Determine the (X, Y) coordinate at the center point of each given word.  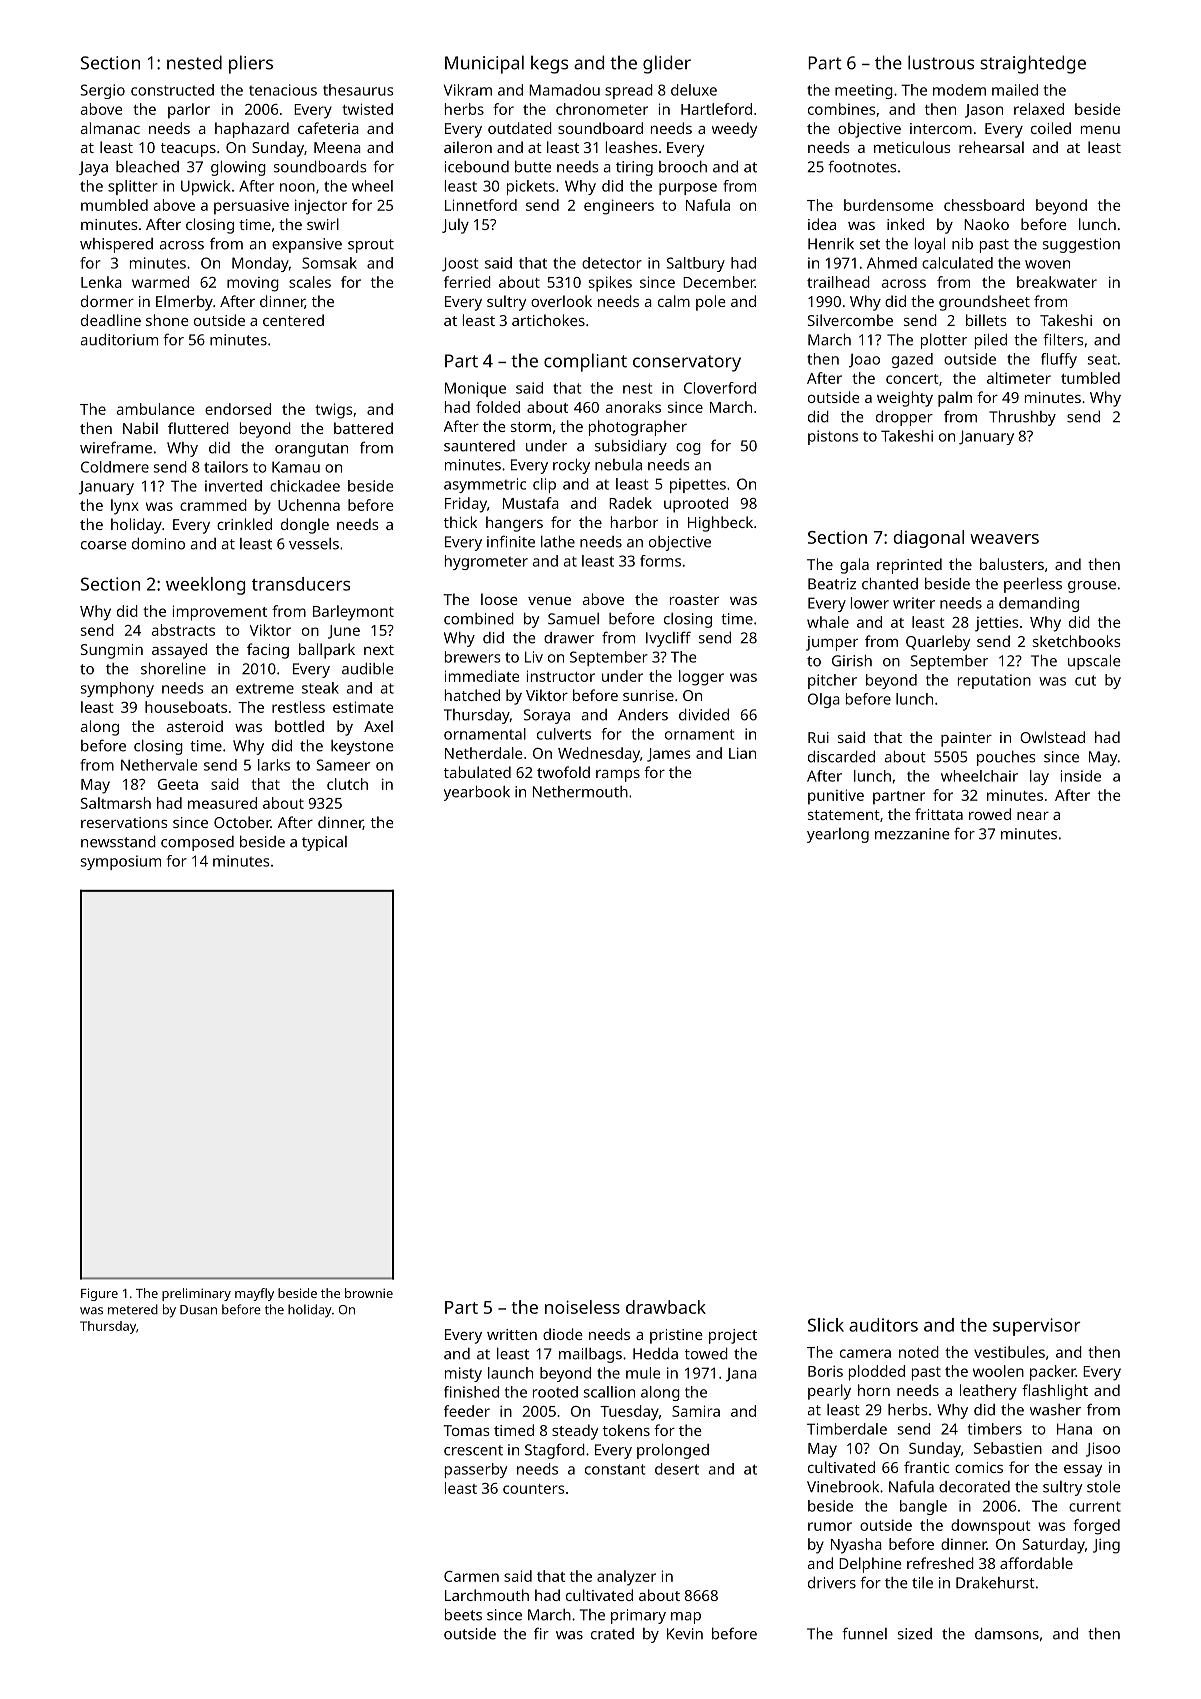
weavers (1004, 539)
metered (133, 1309)
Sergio (103, 91)
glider (667, 64)
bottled (299, 726)
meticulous (912, 147)
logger (701, 678)
